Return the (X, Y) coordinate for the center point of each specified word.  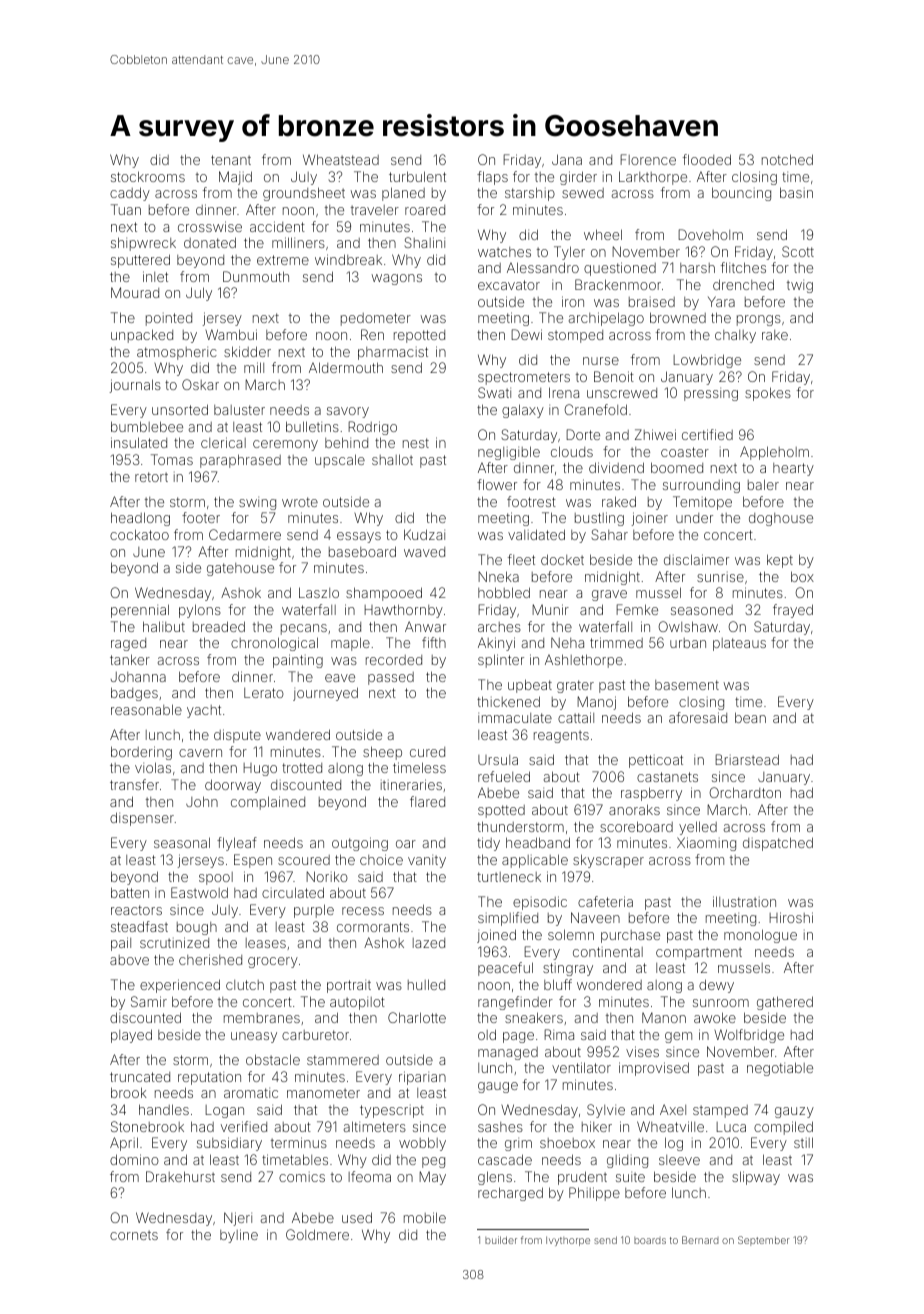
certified (707, 434)
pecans (304, 629)
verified (244, 1126)
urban (688, 643)
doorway (233, 786)
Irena (564, 392)
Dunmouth (256, 276)
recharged (510, 1194)
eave (340, 678)
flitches (743, 267)
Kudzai (424, 534)
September (764, 1241)
